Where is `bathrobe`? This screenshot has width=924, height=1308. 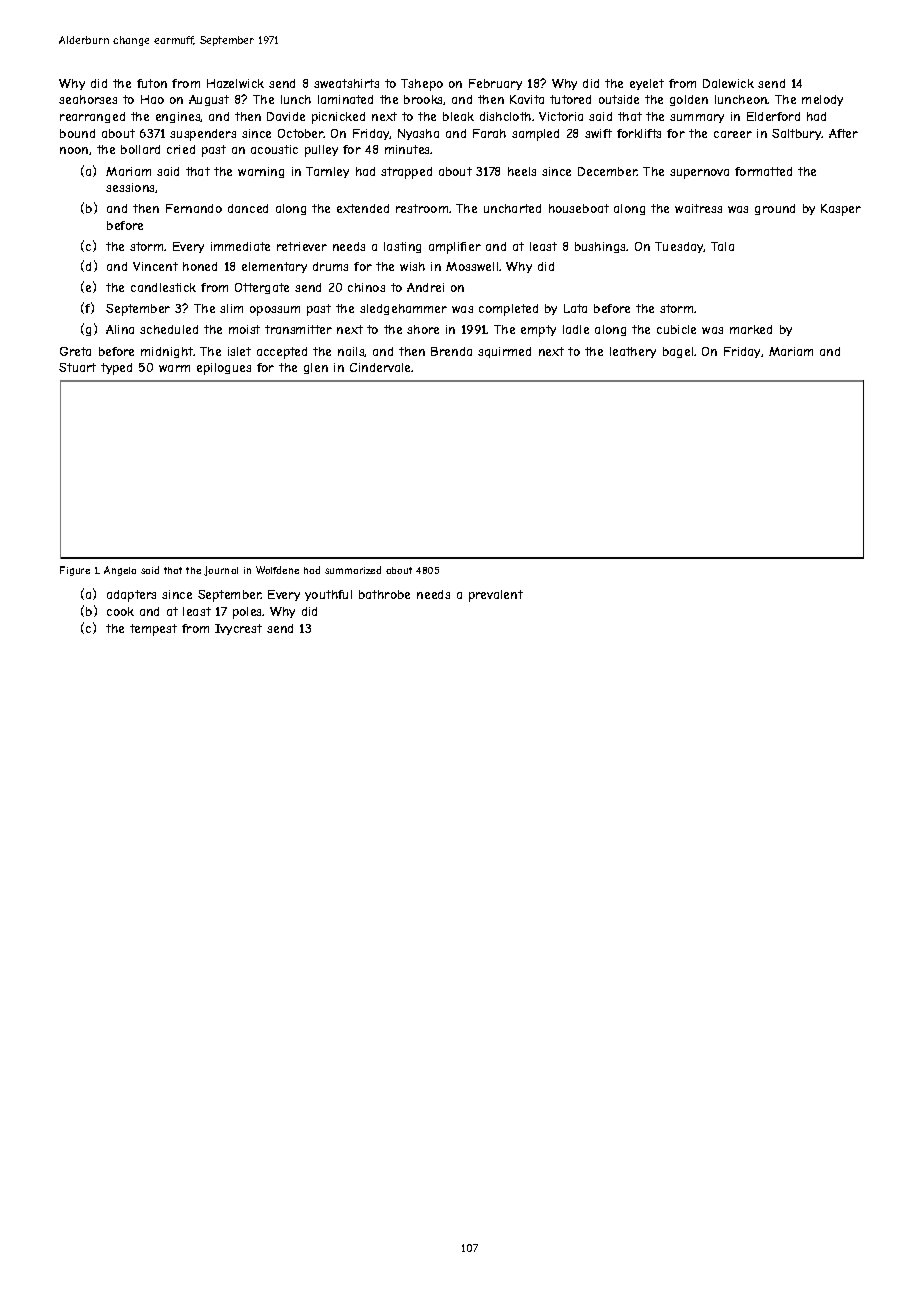 bathrobe is located at coordinates (384, 594).
